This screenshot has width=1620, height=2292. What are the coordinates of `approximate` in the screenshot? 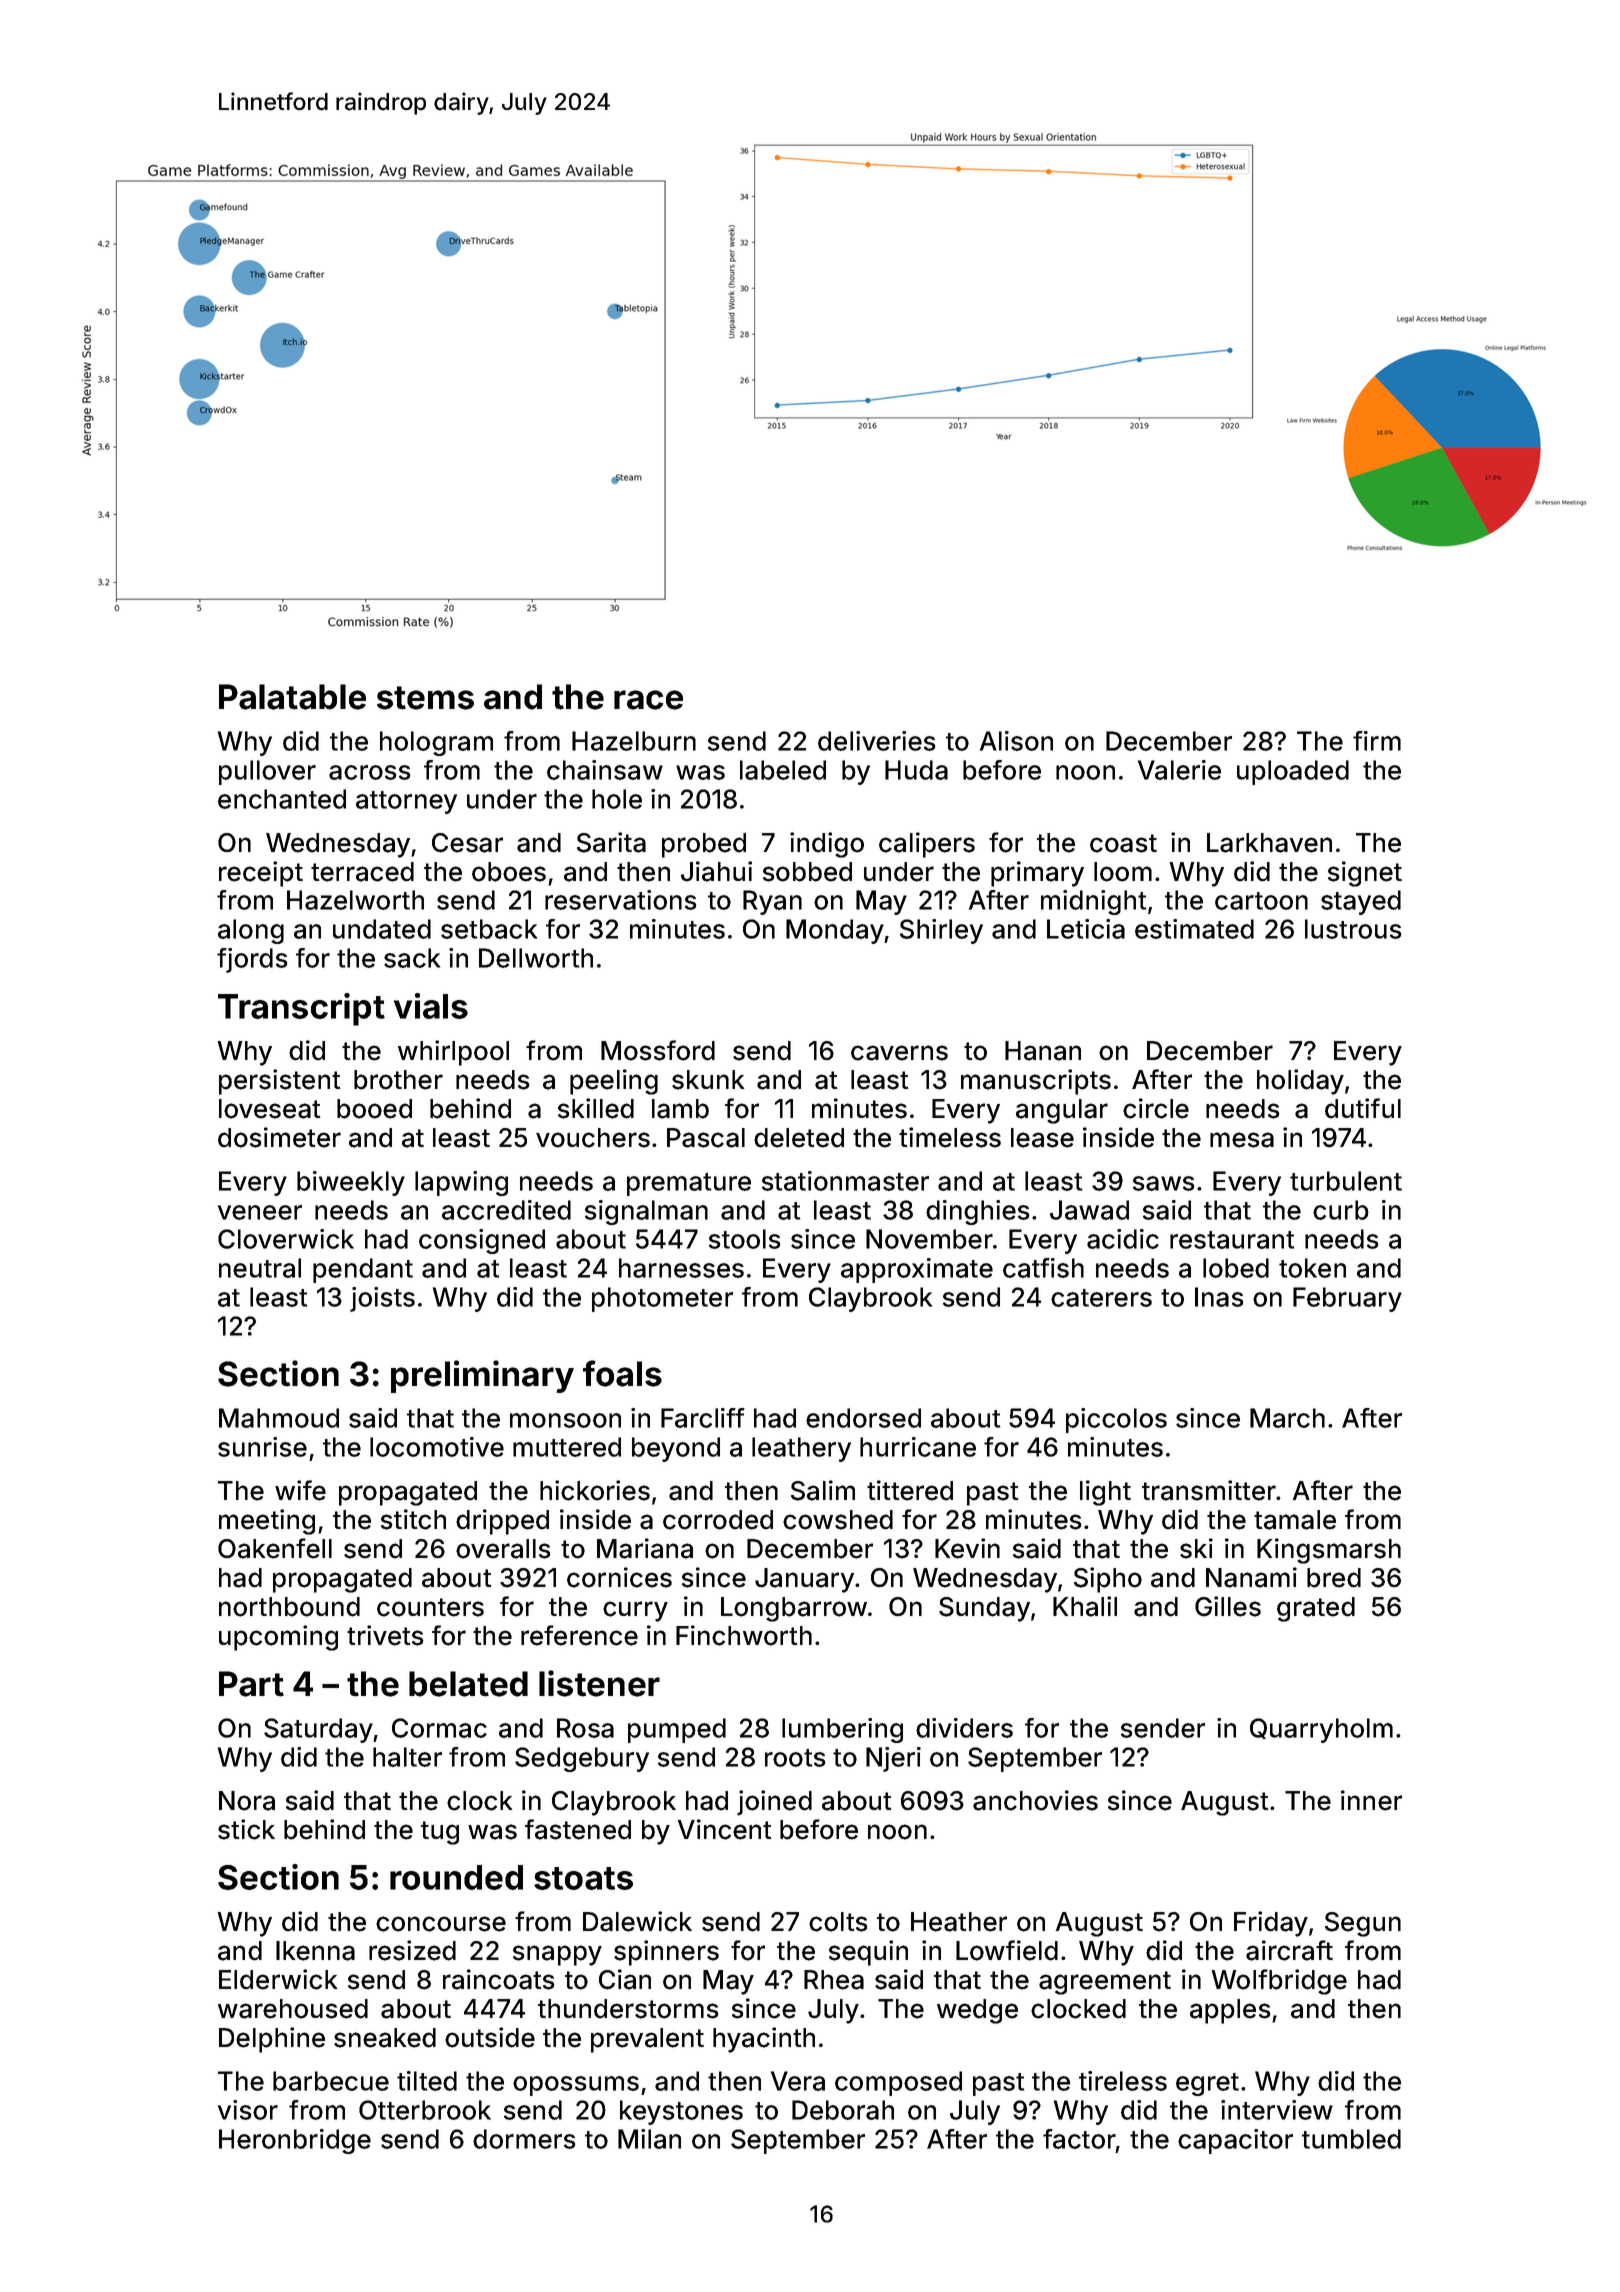 It's located at (917, 1270).
